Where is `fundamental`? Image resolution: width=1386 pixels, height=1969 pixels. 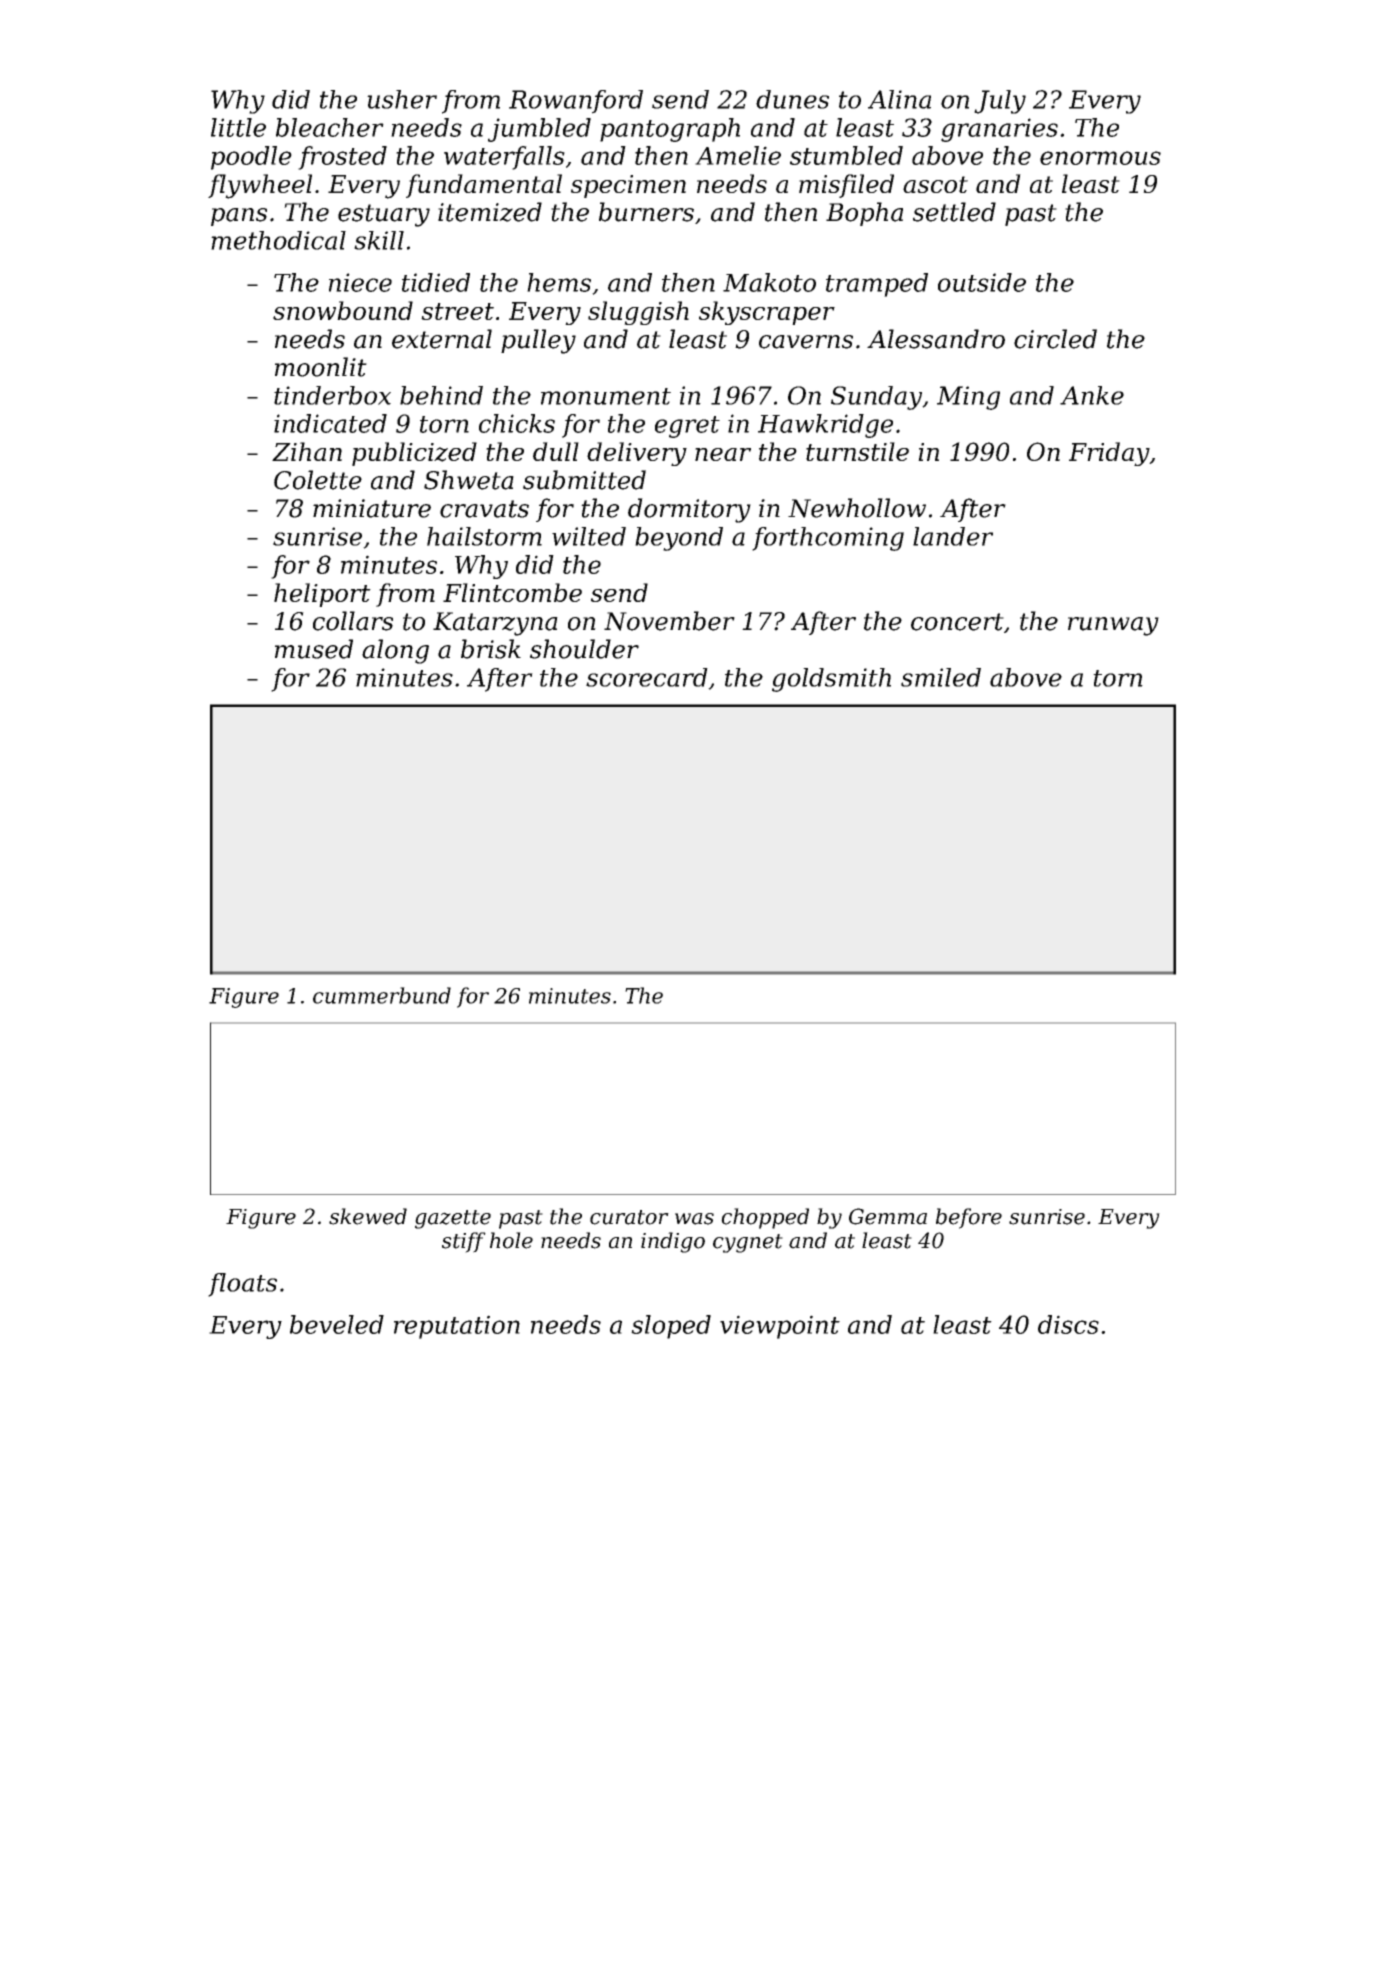
fundamental is located at coordinates (484, 186).
